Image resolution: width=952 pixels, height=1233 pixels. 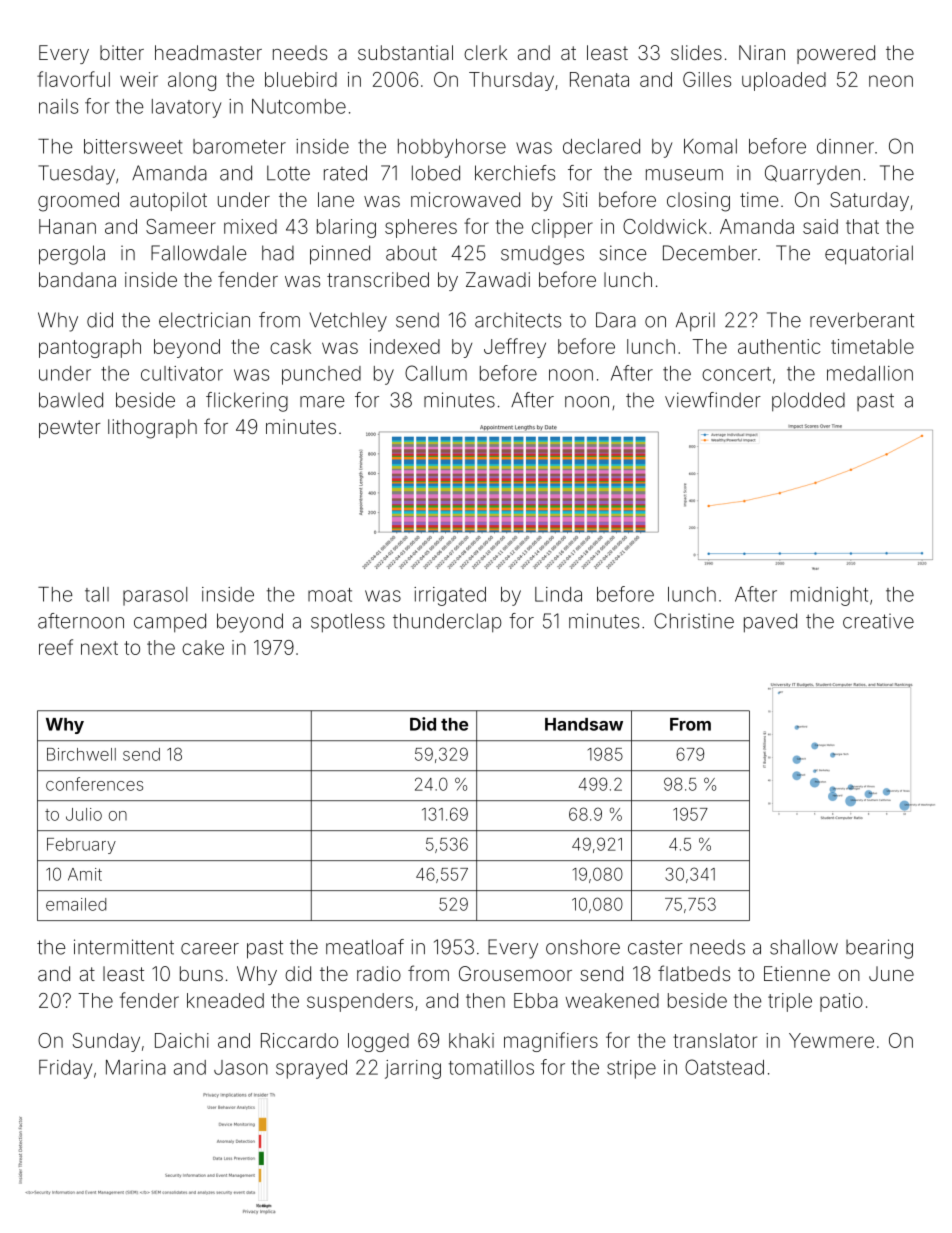 What do you see at coordinates (583, 947) in the image?
I see `onshore` at bounding box center [583, 947].
